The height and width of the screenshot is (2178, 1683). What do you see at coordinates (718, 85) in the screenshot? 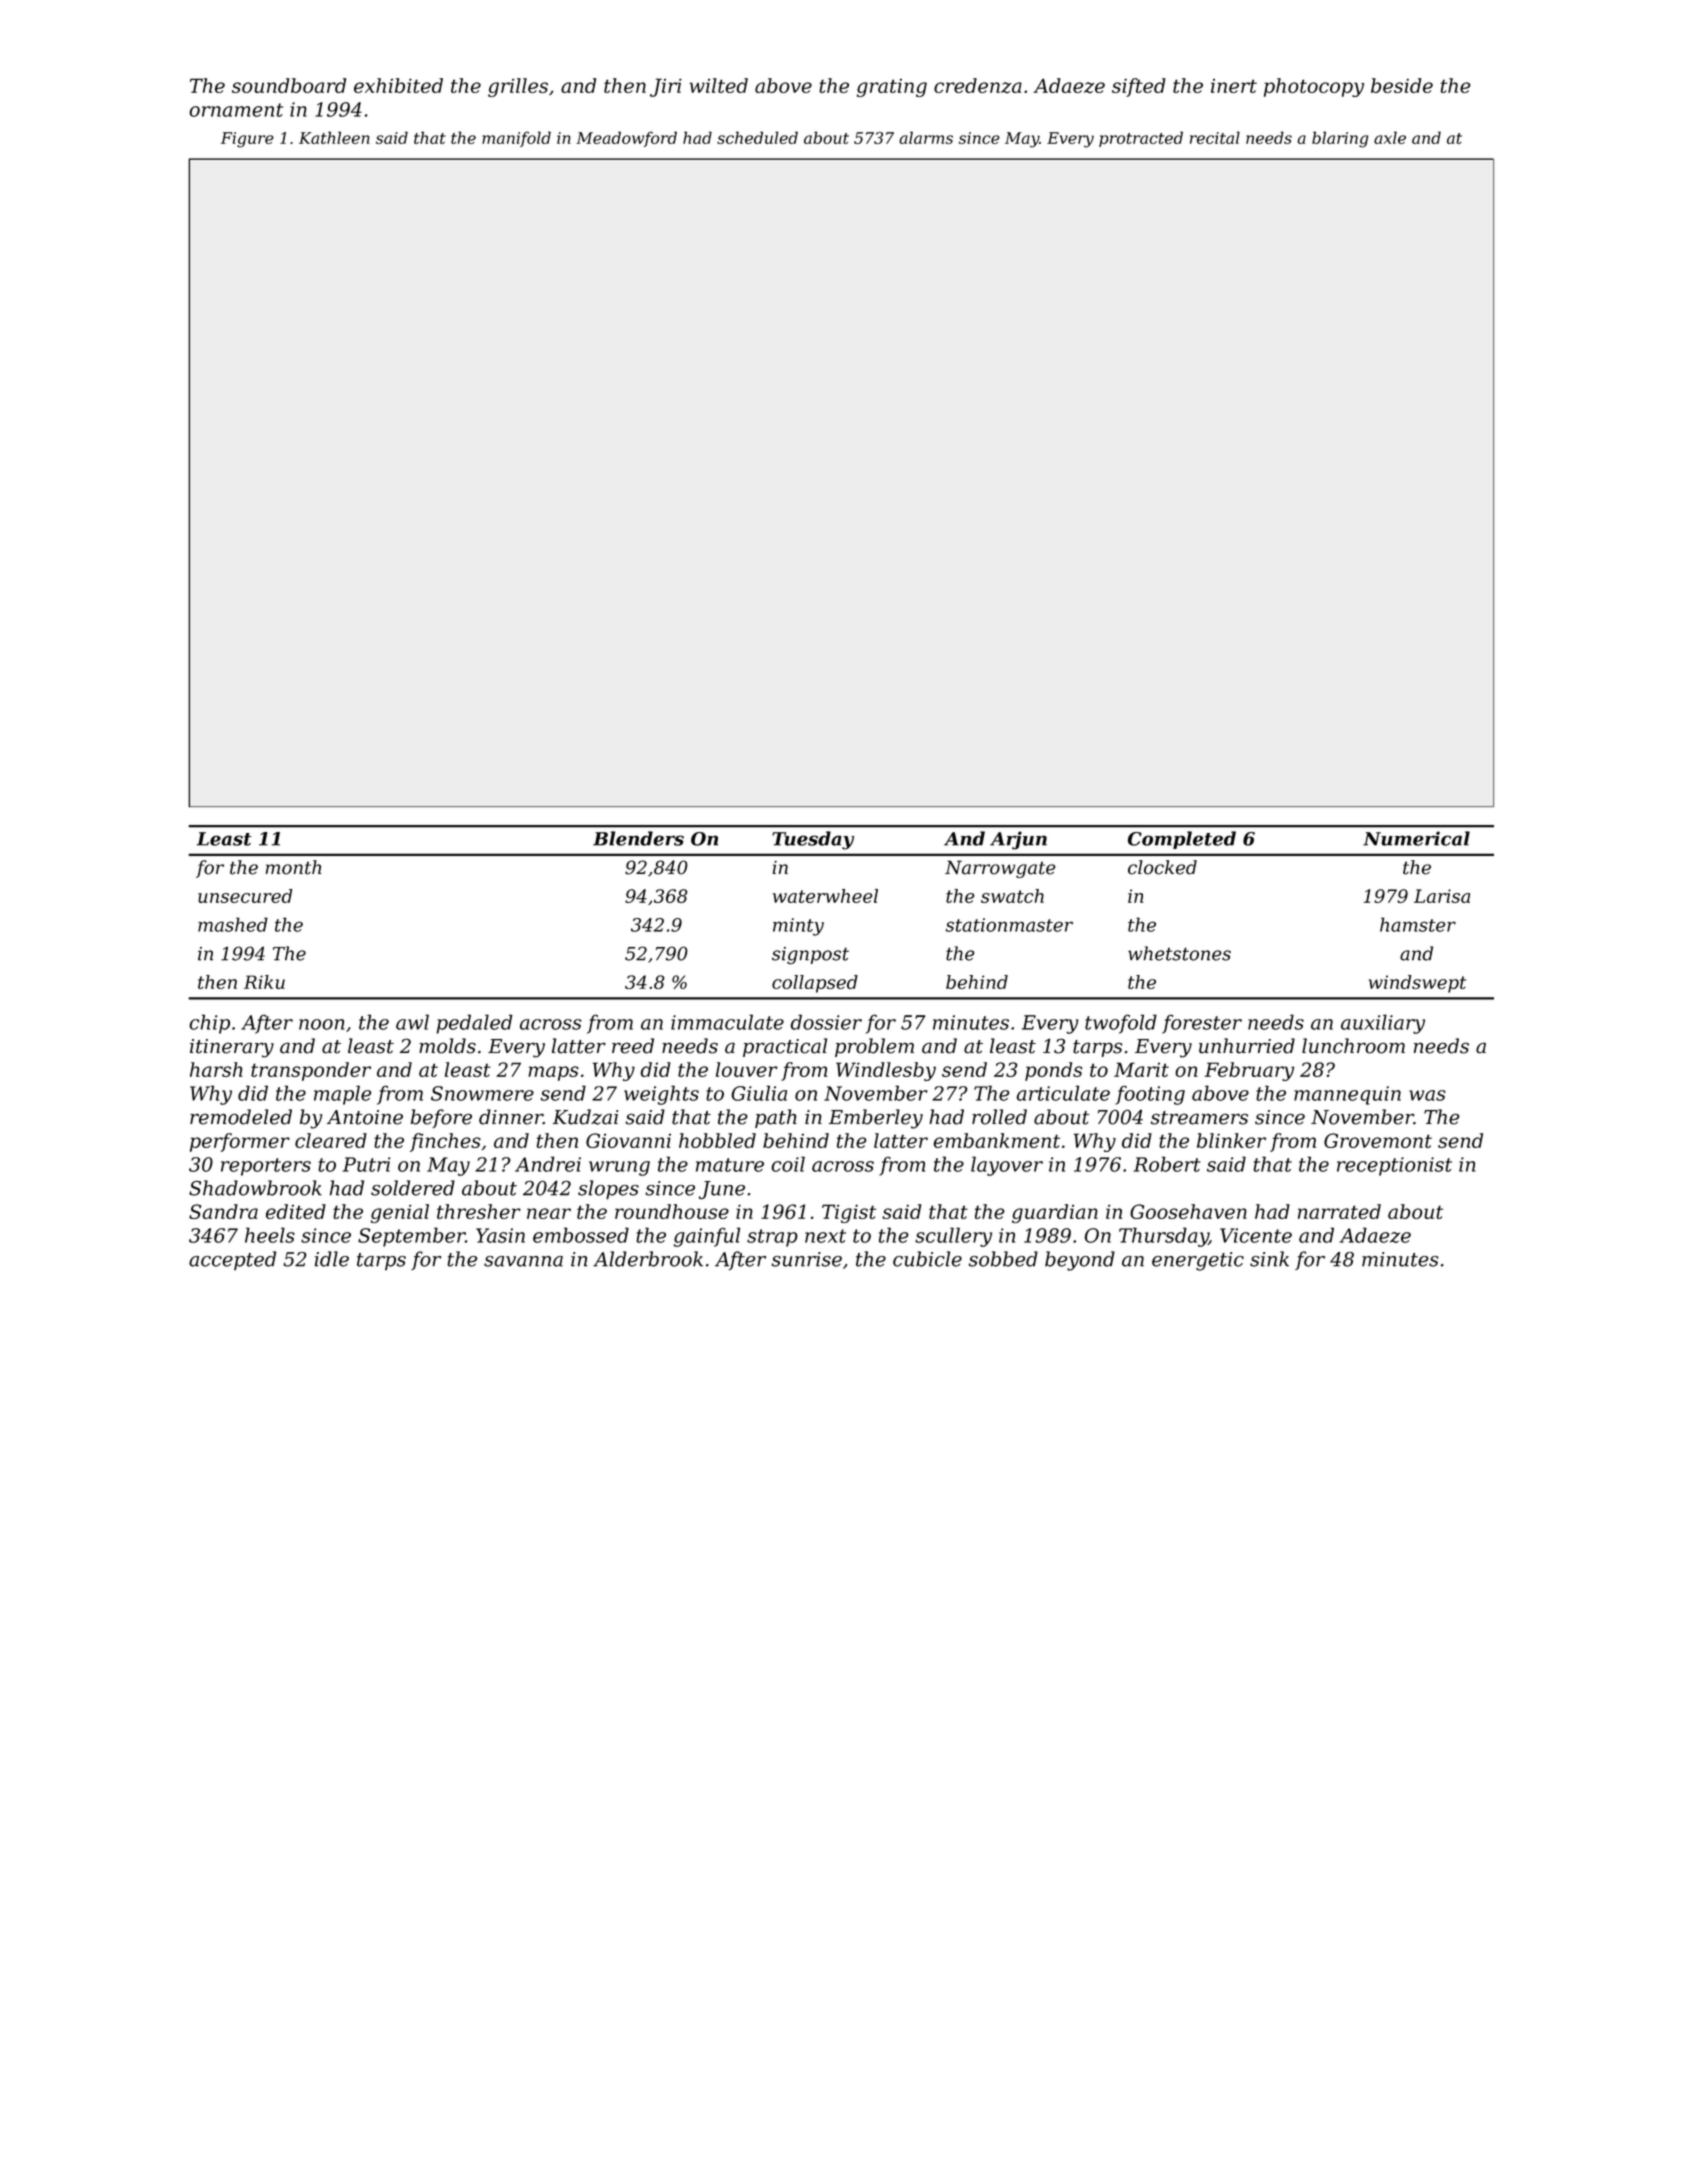
I see `wilted` at bounding box center [718, 85].
